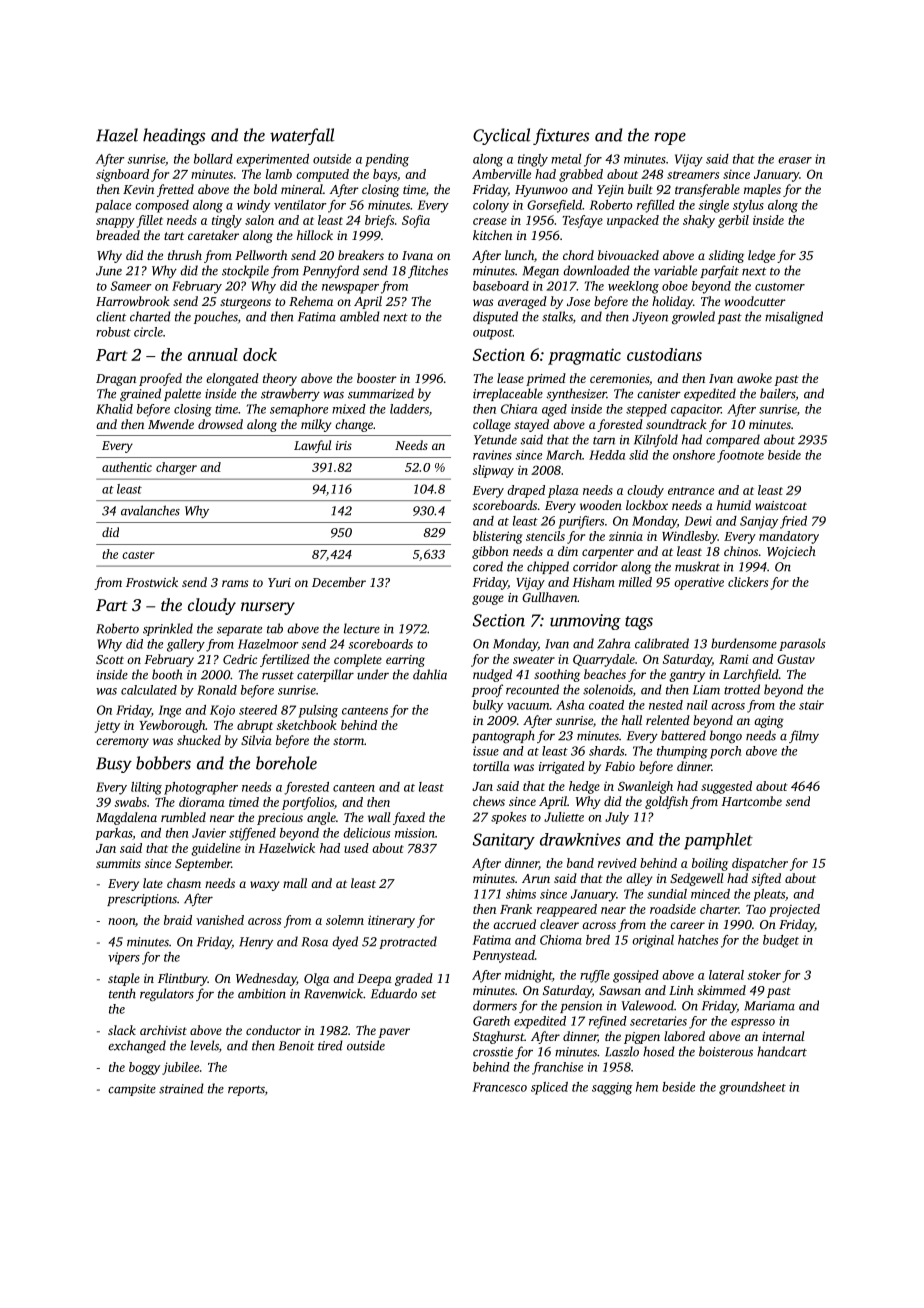 Image resolution: width=924 pixels, height=1308 pixels. Describe the element at coordinates (172, 726) in the document. I see `Yewborough` at that location.
